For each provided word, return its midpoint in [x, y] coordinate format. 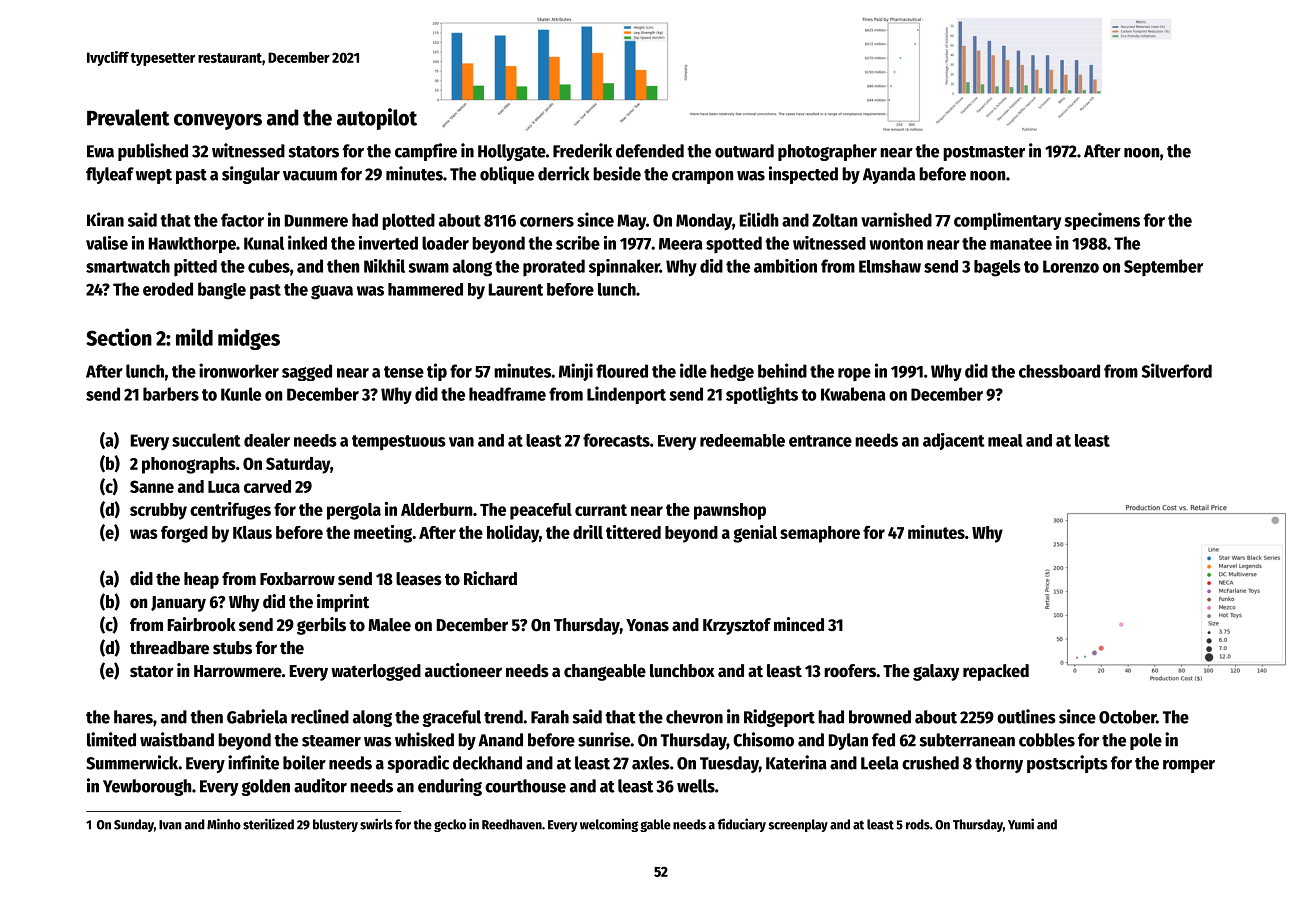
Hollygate [512, 152]
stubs [232, 648]
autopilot [377, 119]
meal [1005, 440]
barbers [171, 394]
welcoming [609, 825]
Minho [224, 824]
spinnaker [624, 268]
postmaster [984, 153]
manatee [1021, 244]
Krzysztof [737, 626]
